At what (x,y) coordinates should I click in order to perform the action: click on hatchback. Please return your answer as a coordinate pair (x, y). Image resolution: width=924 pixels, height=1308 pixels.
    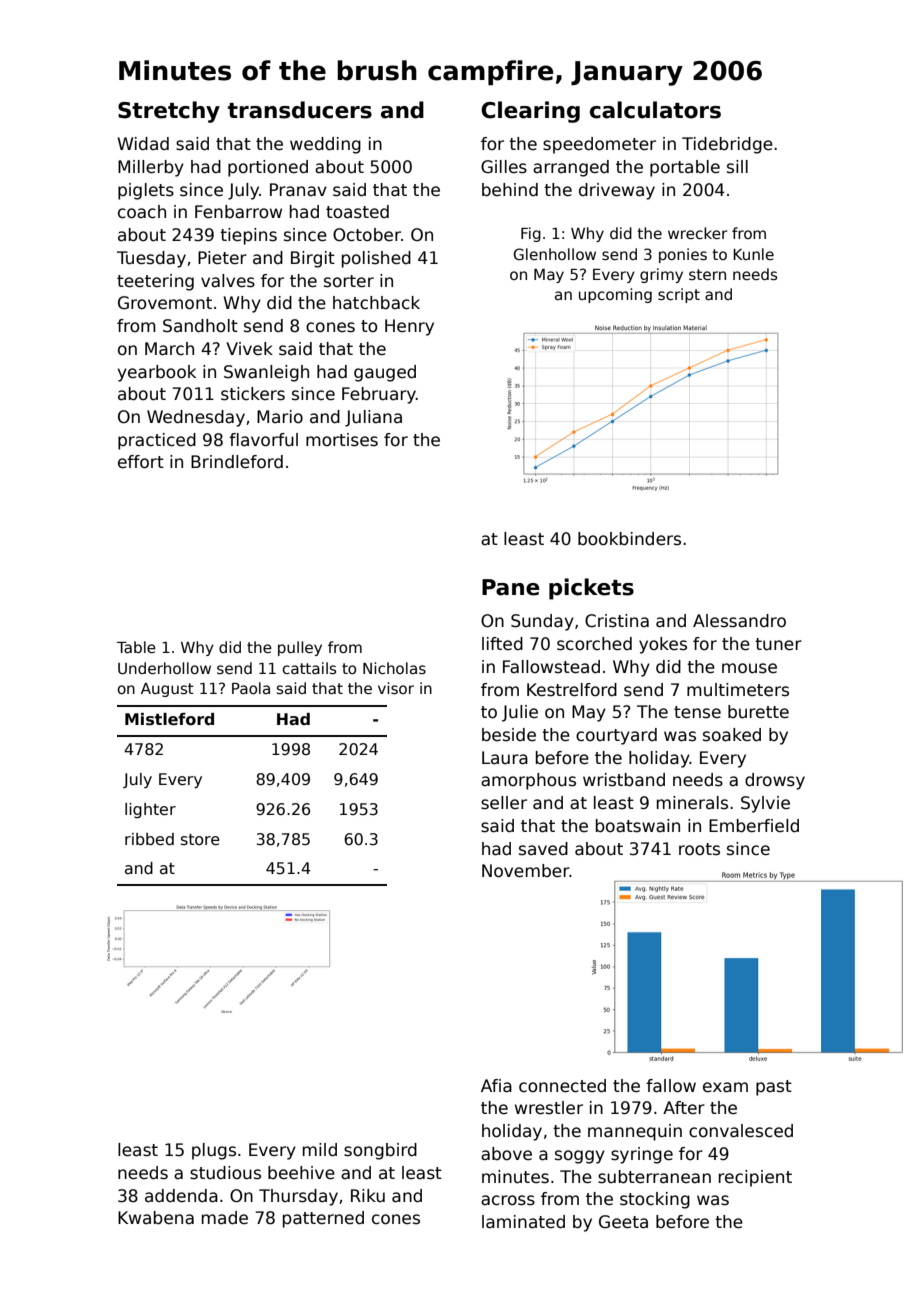
    Looking at the image, I should click on (376, 303).
